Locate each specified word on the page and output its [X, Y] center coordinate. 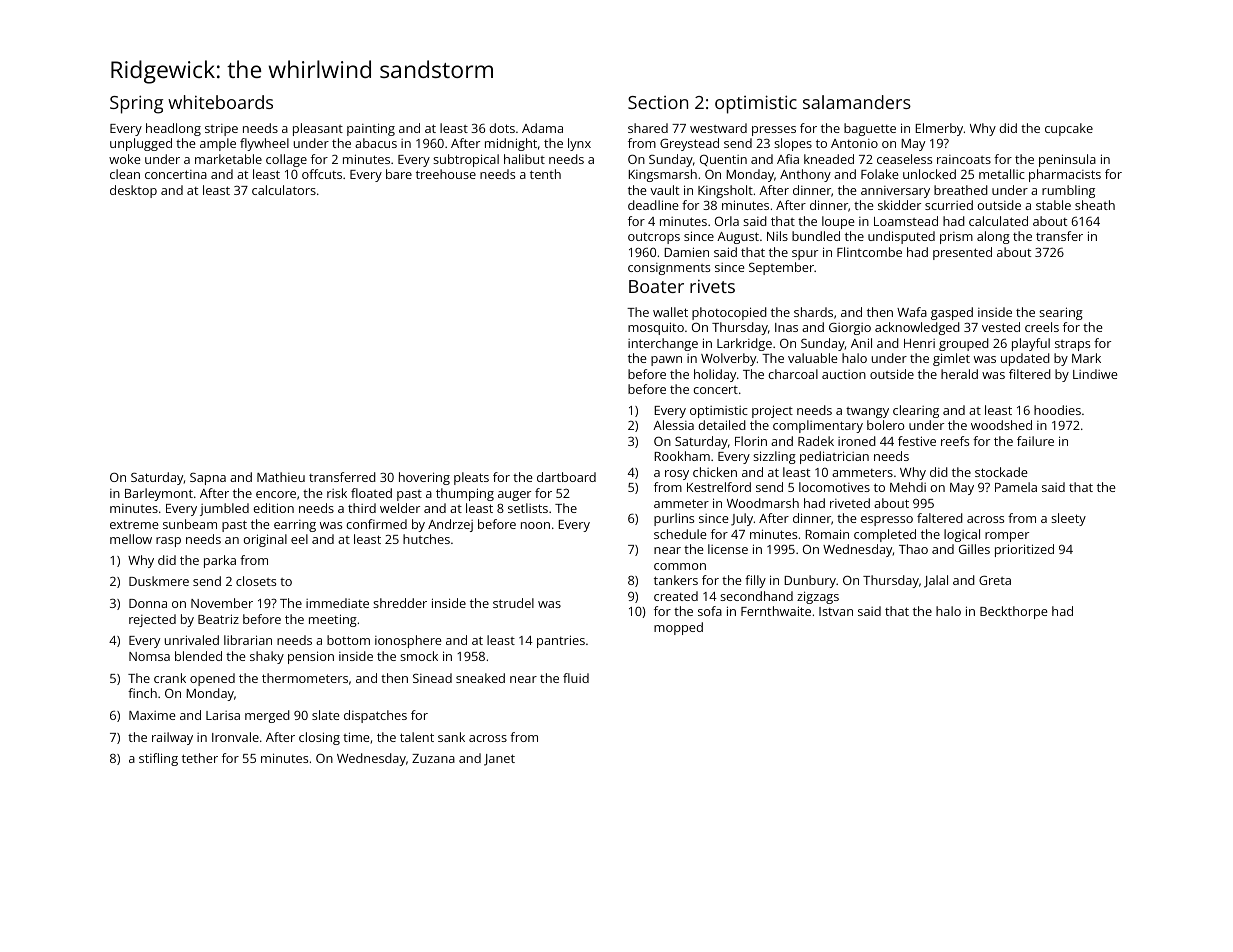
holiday [715, 375]
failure [1035, 441]
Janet [499, 760]
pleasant [318, 129]
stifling [158, 759]
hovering [424, 478]
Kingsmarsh [662, 175]
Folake [879, 174]
